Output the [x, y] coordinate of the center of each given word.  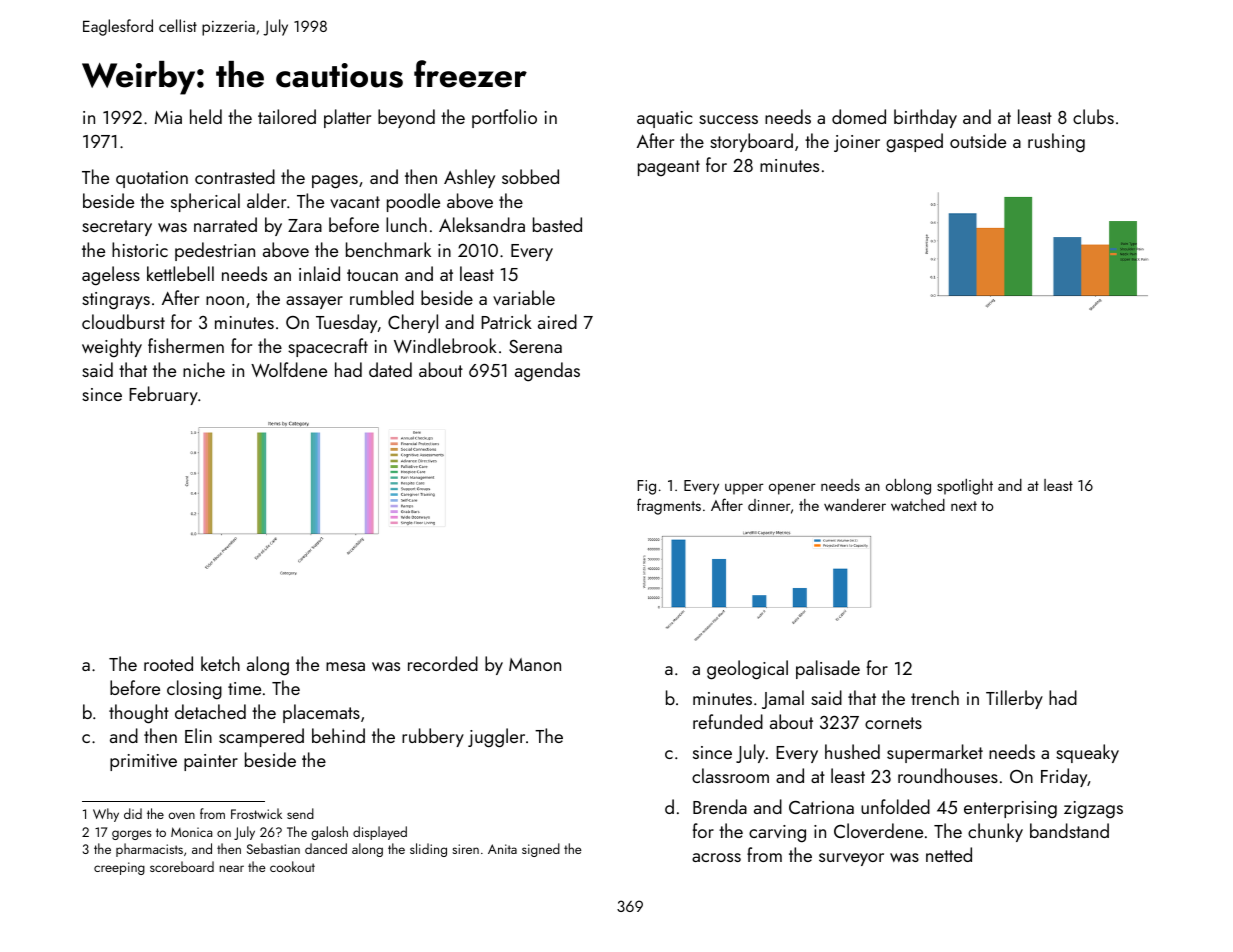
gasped [914, 142]
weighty [112, 348]
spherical [205, 202]
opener [792, 489]
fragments [669, 506]
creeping [119, 868]
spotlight [965, 487]
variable [524, 297]
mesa [345, 666]
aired [557, 321]
